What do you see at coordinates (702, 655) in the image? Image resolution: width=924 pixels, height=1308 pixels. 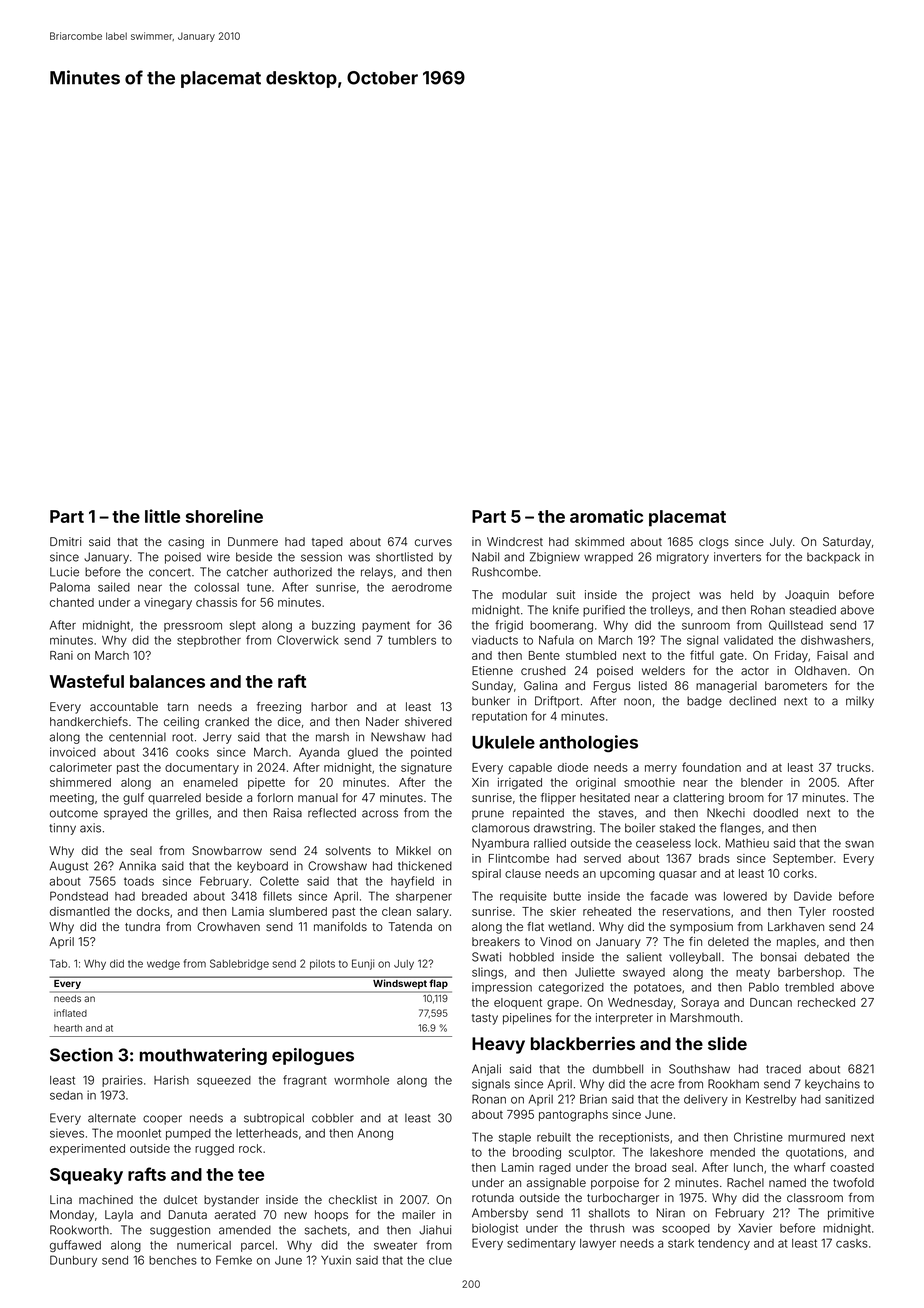 I see `fitful` at bounding box center [702, 655].
